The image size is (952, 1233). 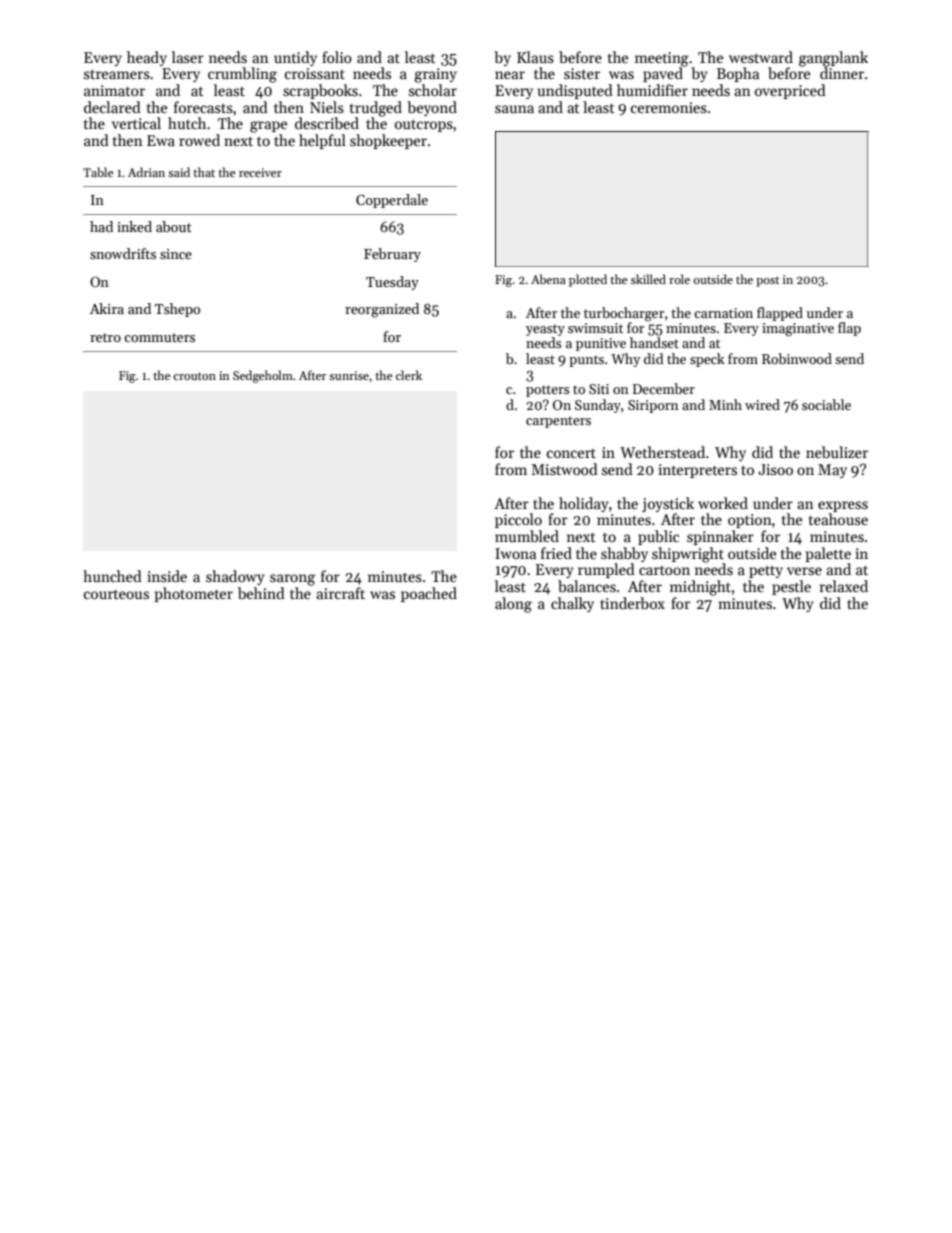 What do you see at coordinates (669, 107) in the screenshot?
I see `ceremonies` at bounding box center [669, 107].
